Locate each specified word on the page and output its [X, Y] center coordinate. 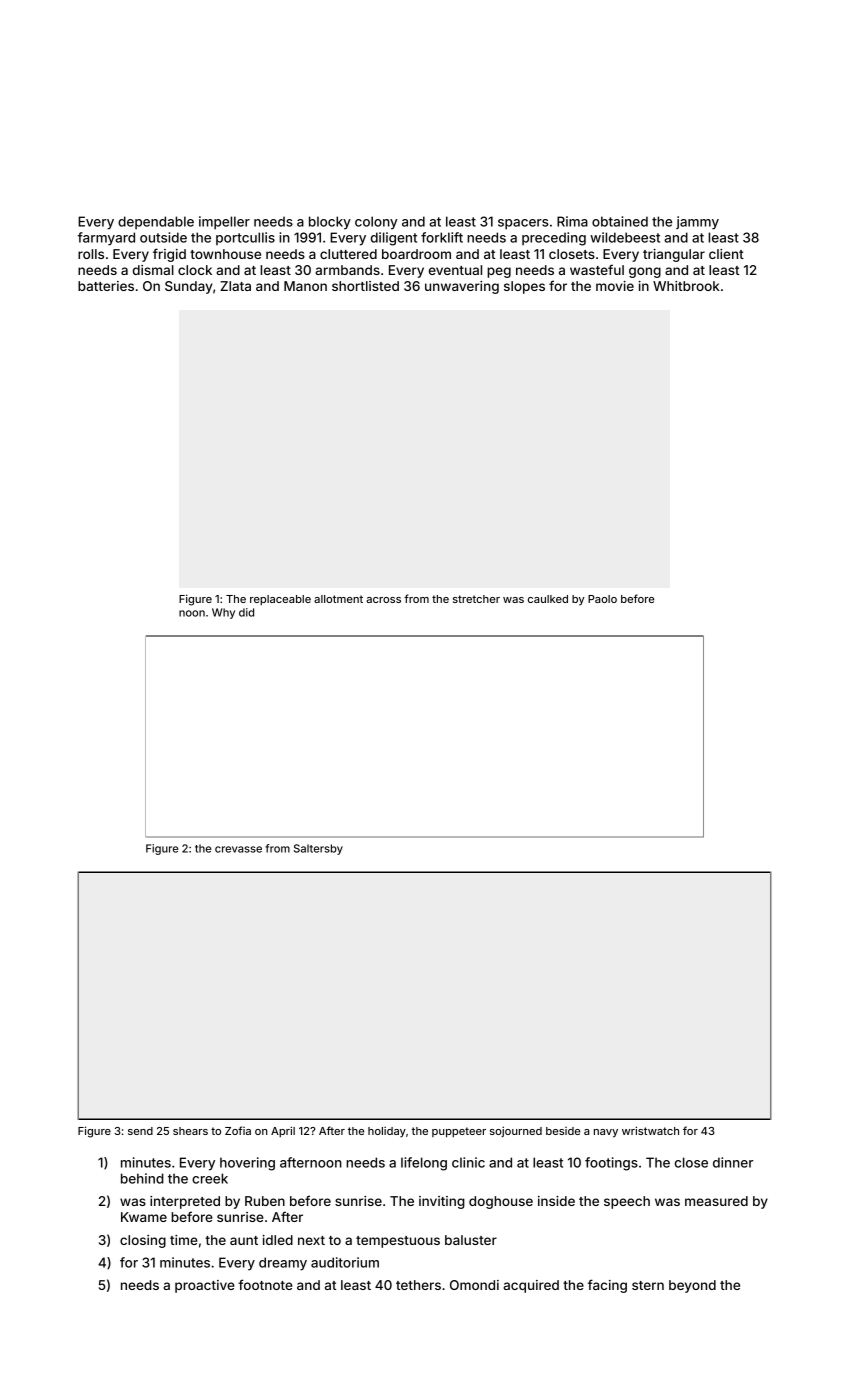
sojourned [516, 1131]
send [140, 1131]
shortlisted [365, 286]
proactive [205, 1286]
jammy [697, 223]
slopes [524, 287]
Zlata [235, 286]
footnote [265, 1284]
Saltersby [318, 849]
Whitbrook [686, 286]
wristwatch [650, 1130]
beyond [692, 1286]
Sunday [189, 287]
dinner [733, 1162]
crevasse [238, 849]
